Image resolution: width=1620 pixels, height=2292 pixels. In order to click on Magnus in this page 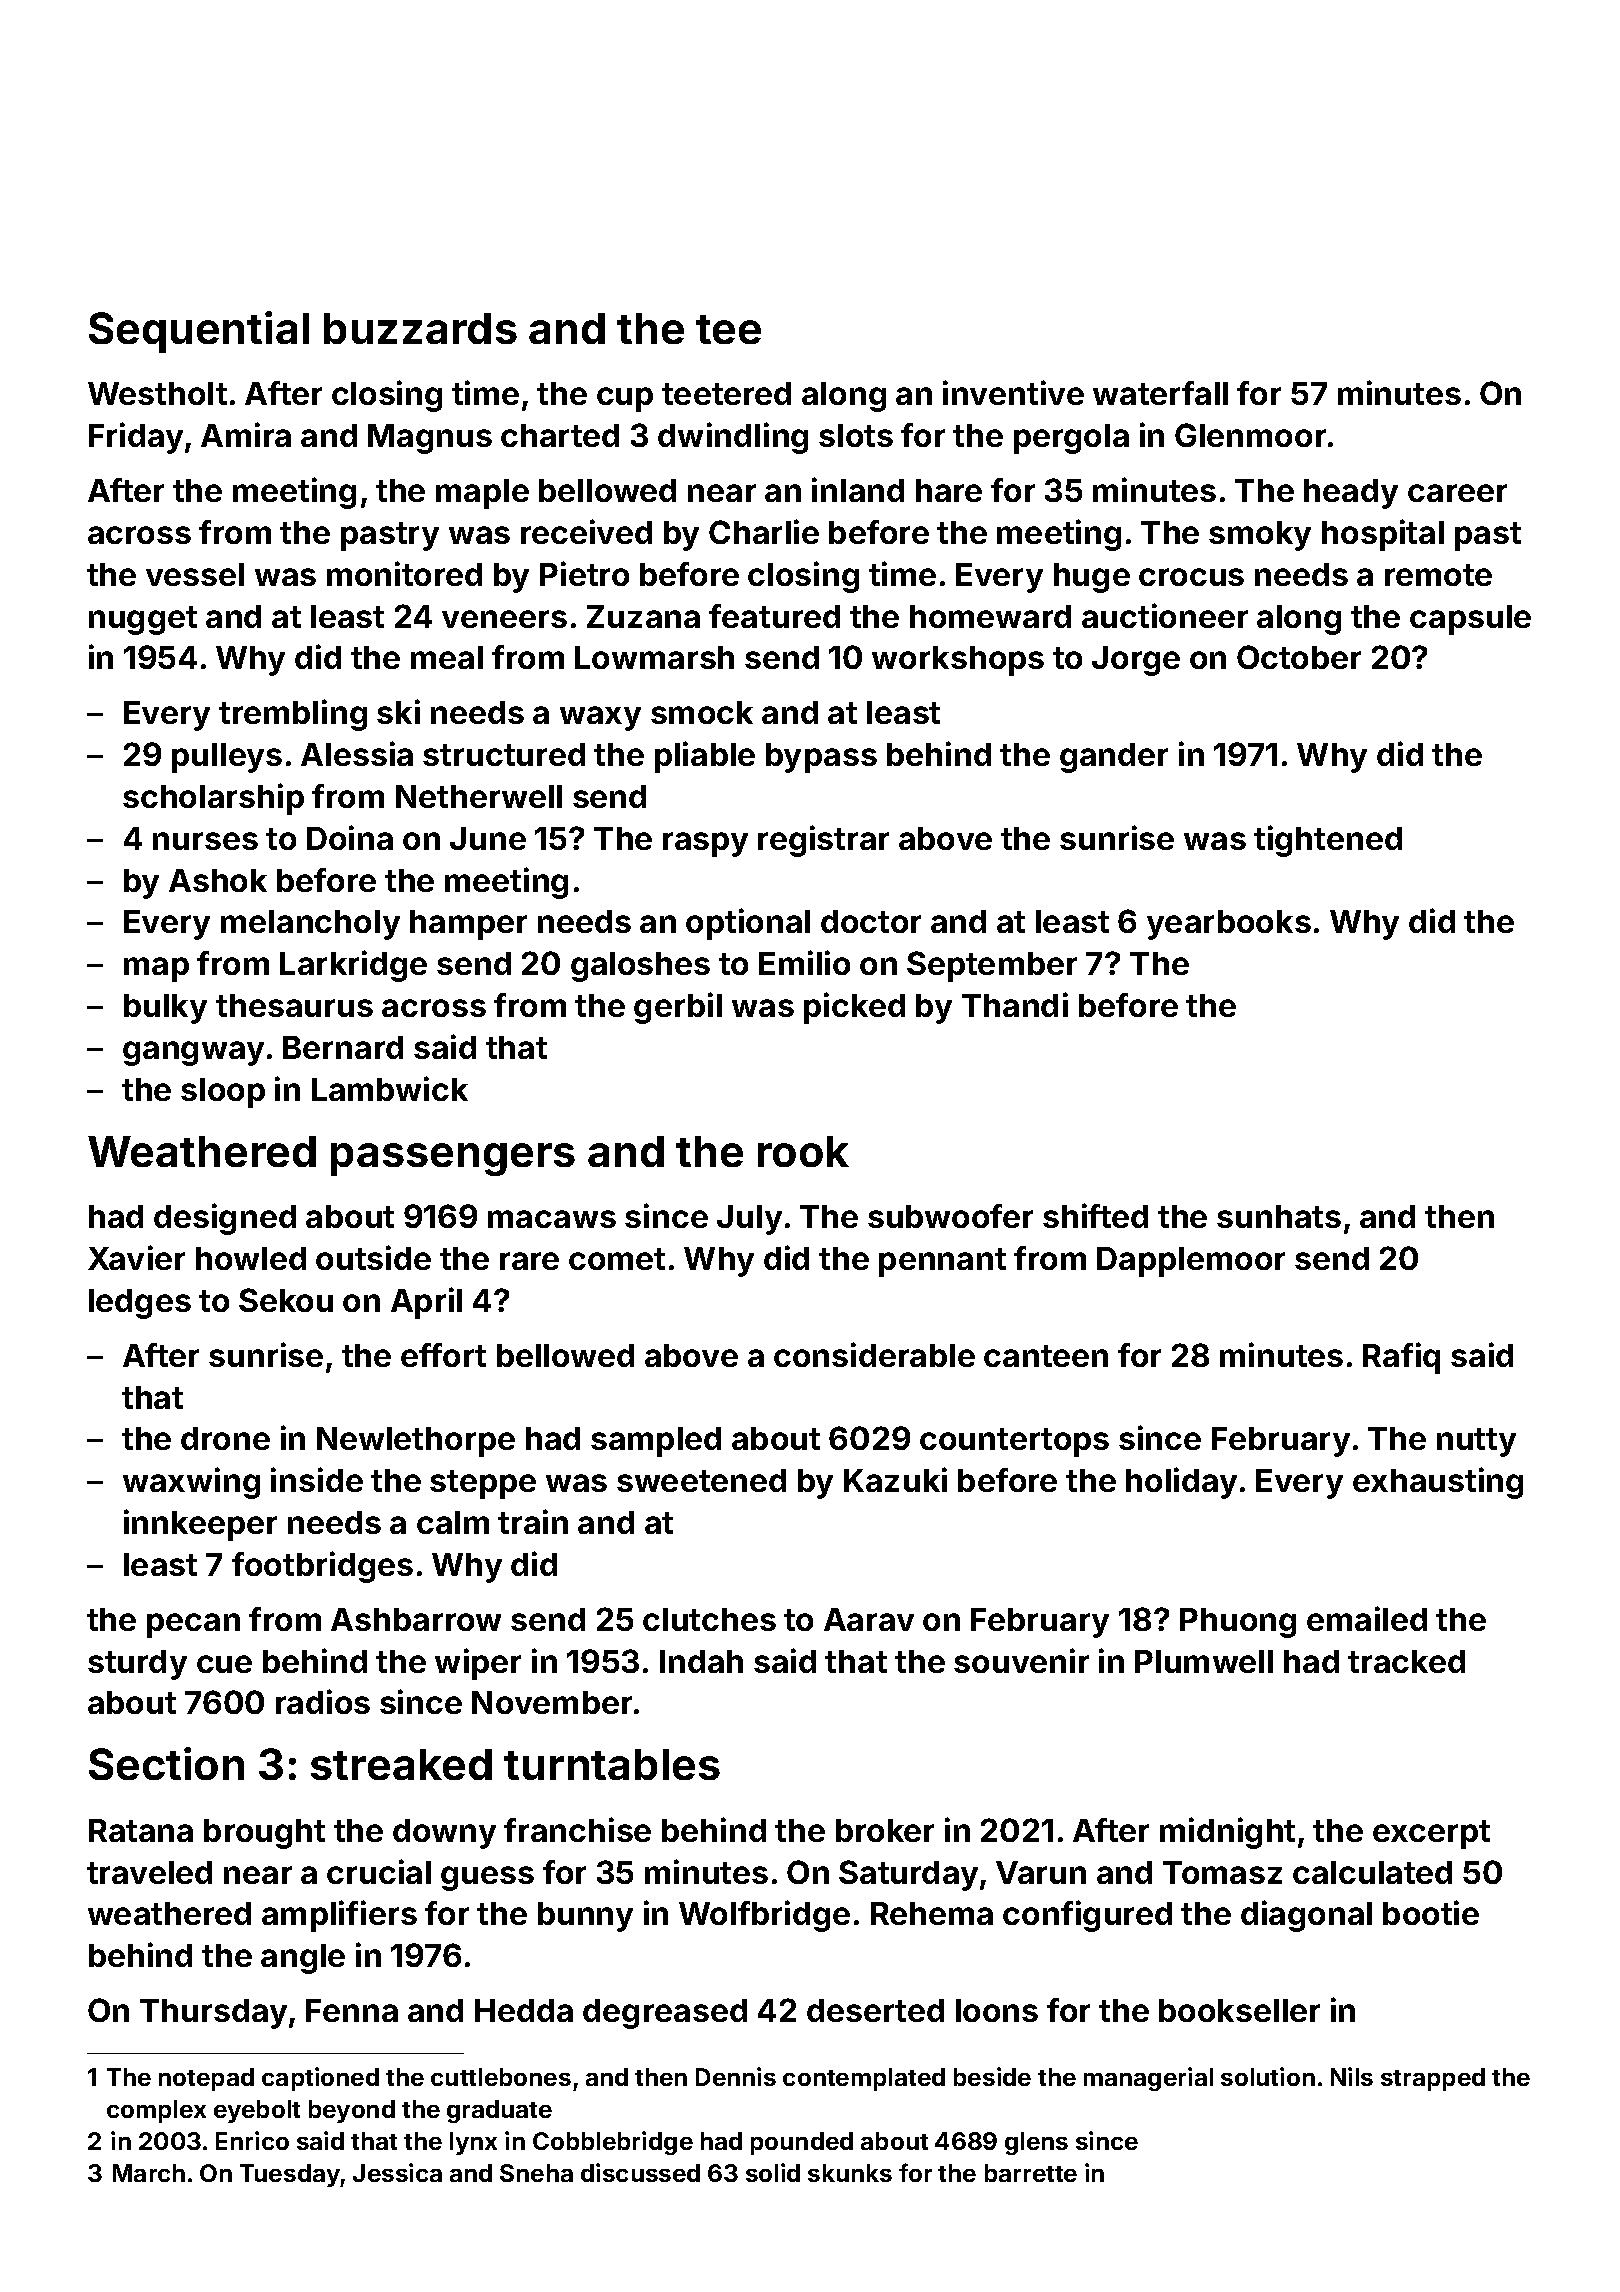, I will do `click(430, 439)`.
